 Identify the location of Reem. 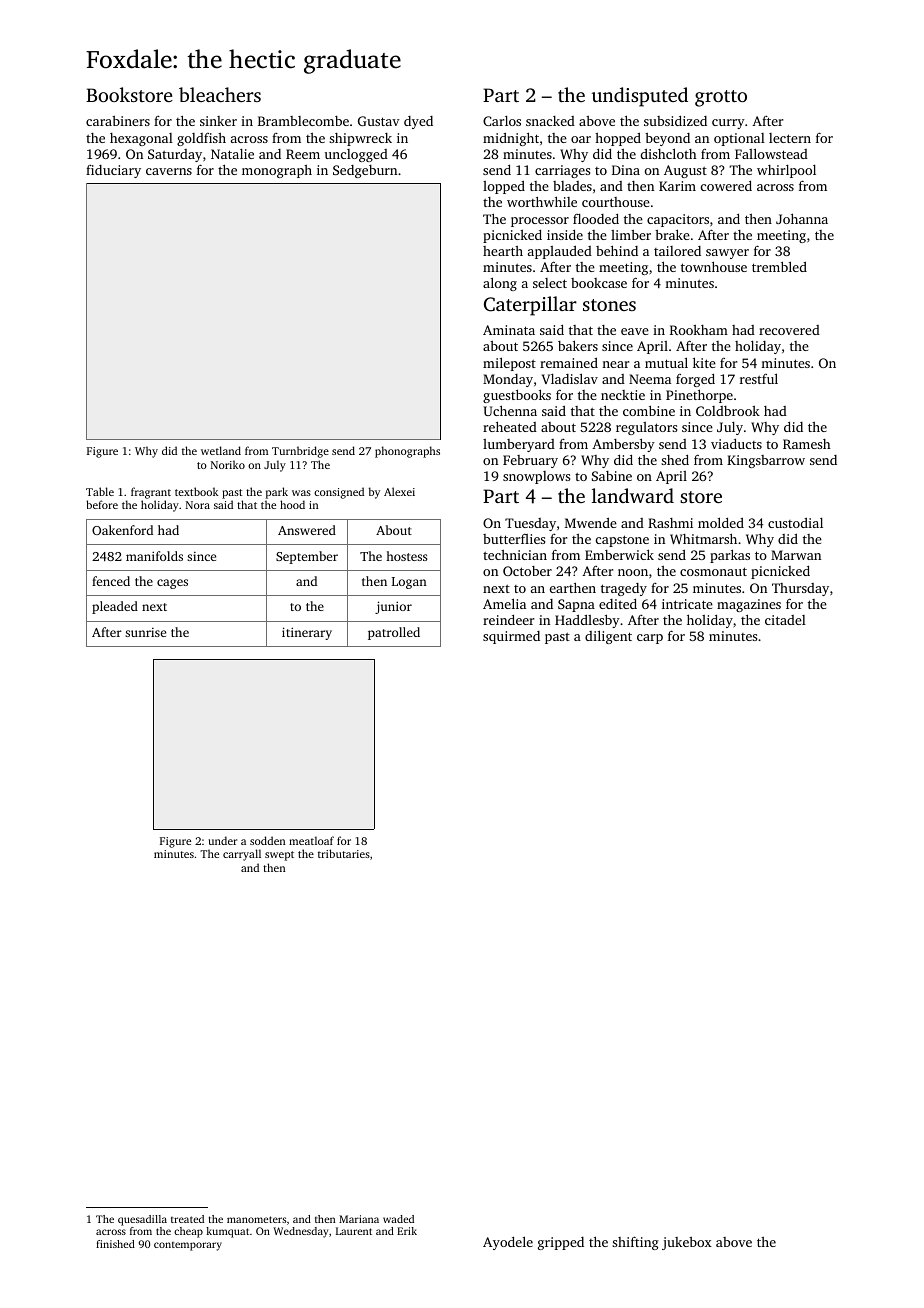
(303, 154).
